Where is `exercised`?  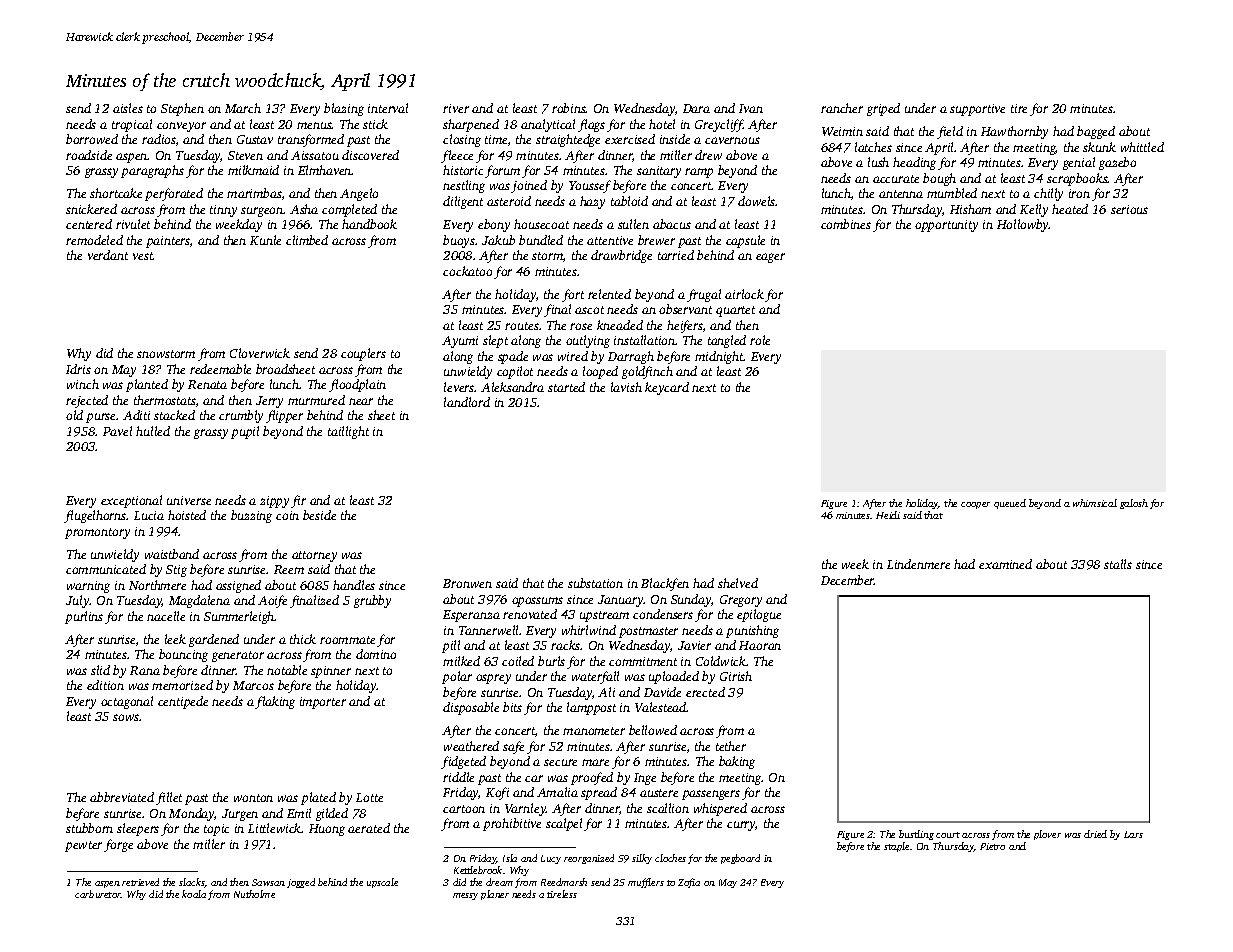
exercised is located at coordinates (630, 139).
